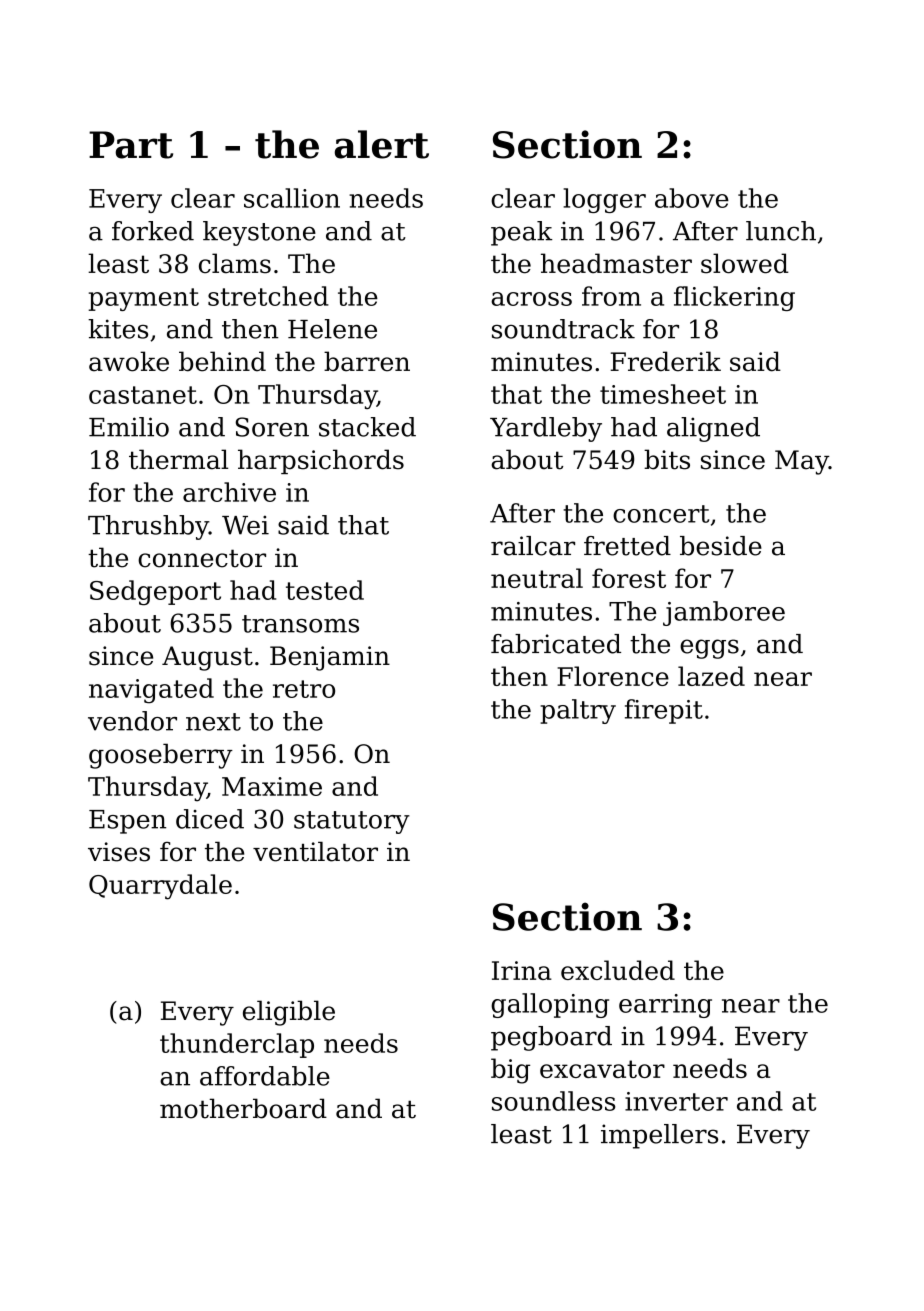 Image resolution: width=924 pixels, height=1311 pixels. What do you see at coordinates (127, 822) in the page?
I see `Espen` at bounding box center [127, 822].
